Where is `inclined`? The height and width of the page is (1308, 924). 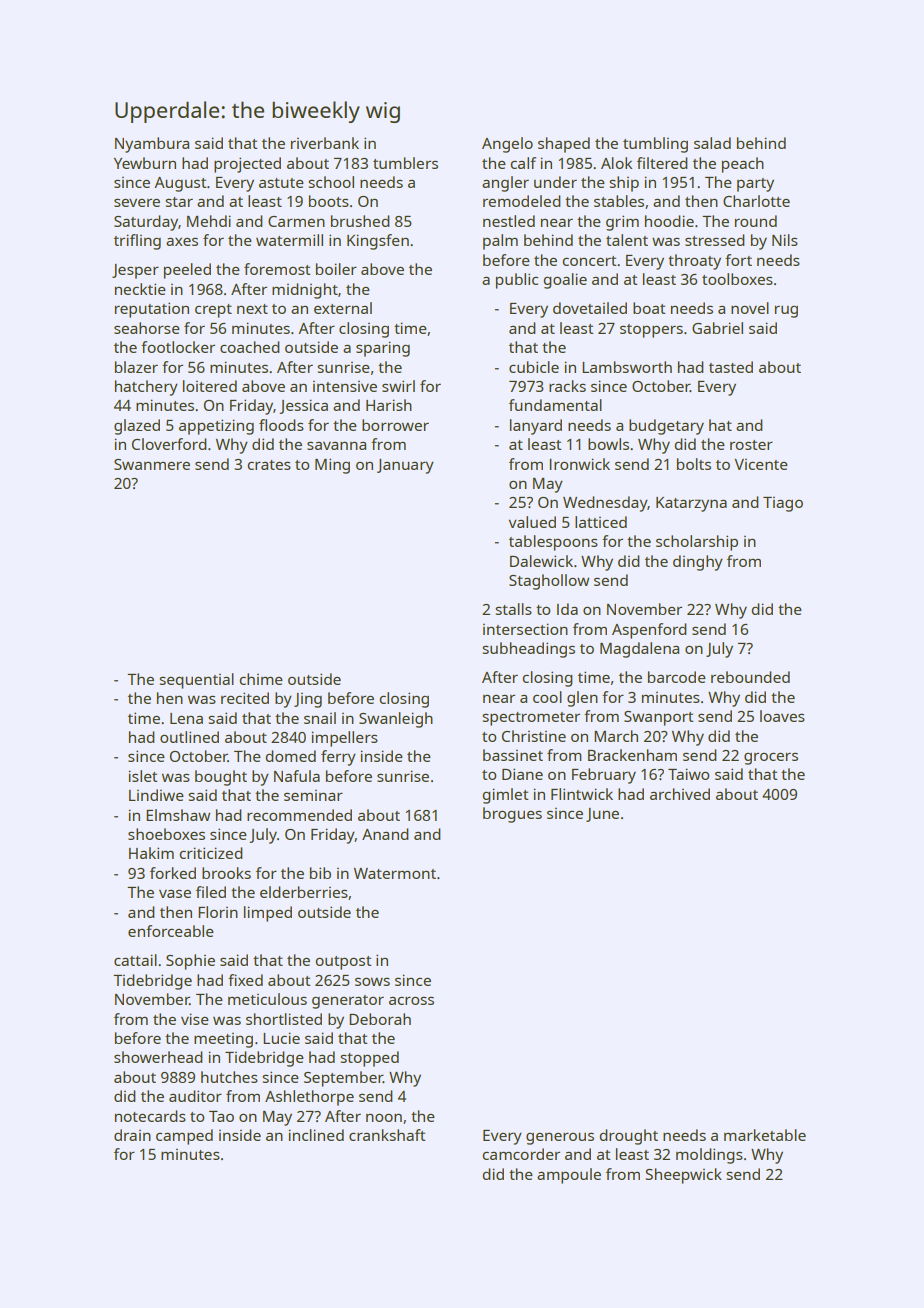 inclined is located at coordinates (316, 1135).
